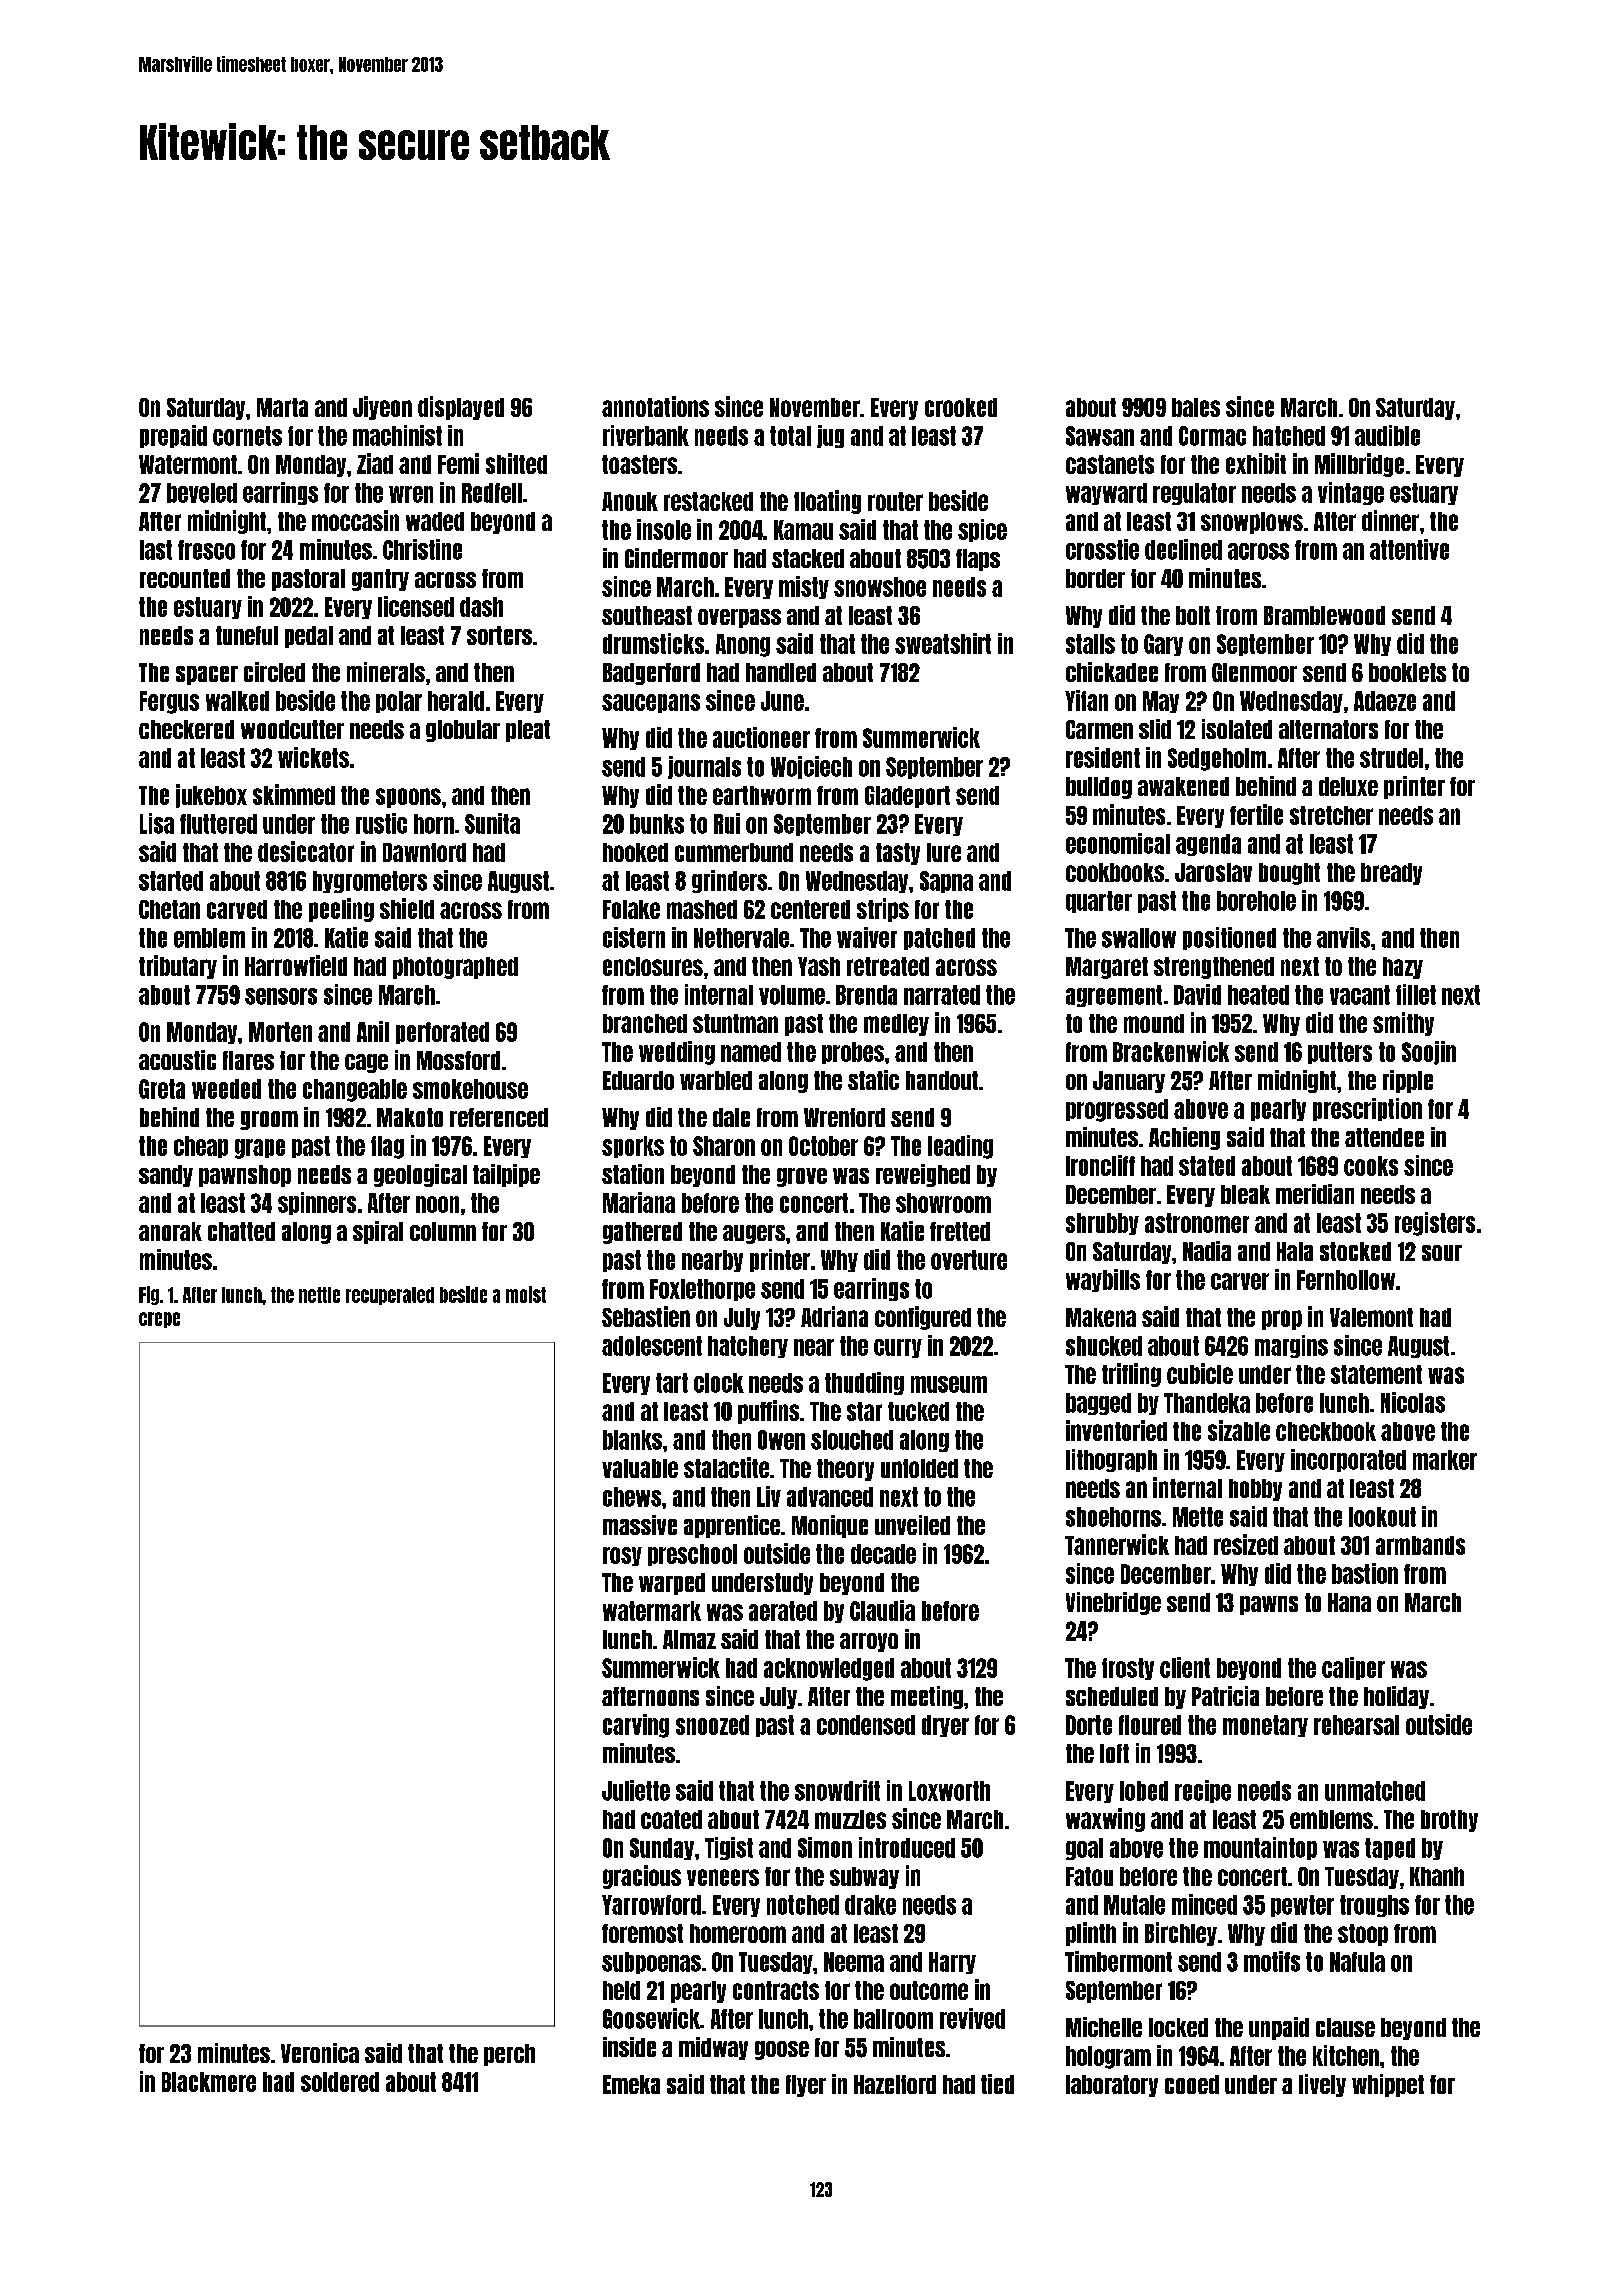 The height and width of the page is (2292, 1620). I want to click on bunks, so click(657, 824).
